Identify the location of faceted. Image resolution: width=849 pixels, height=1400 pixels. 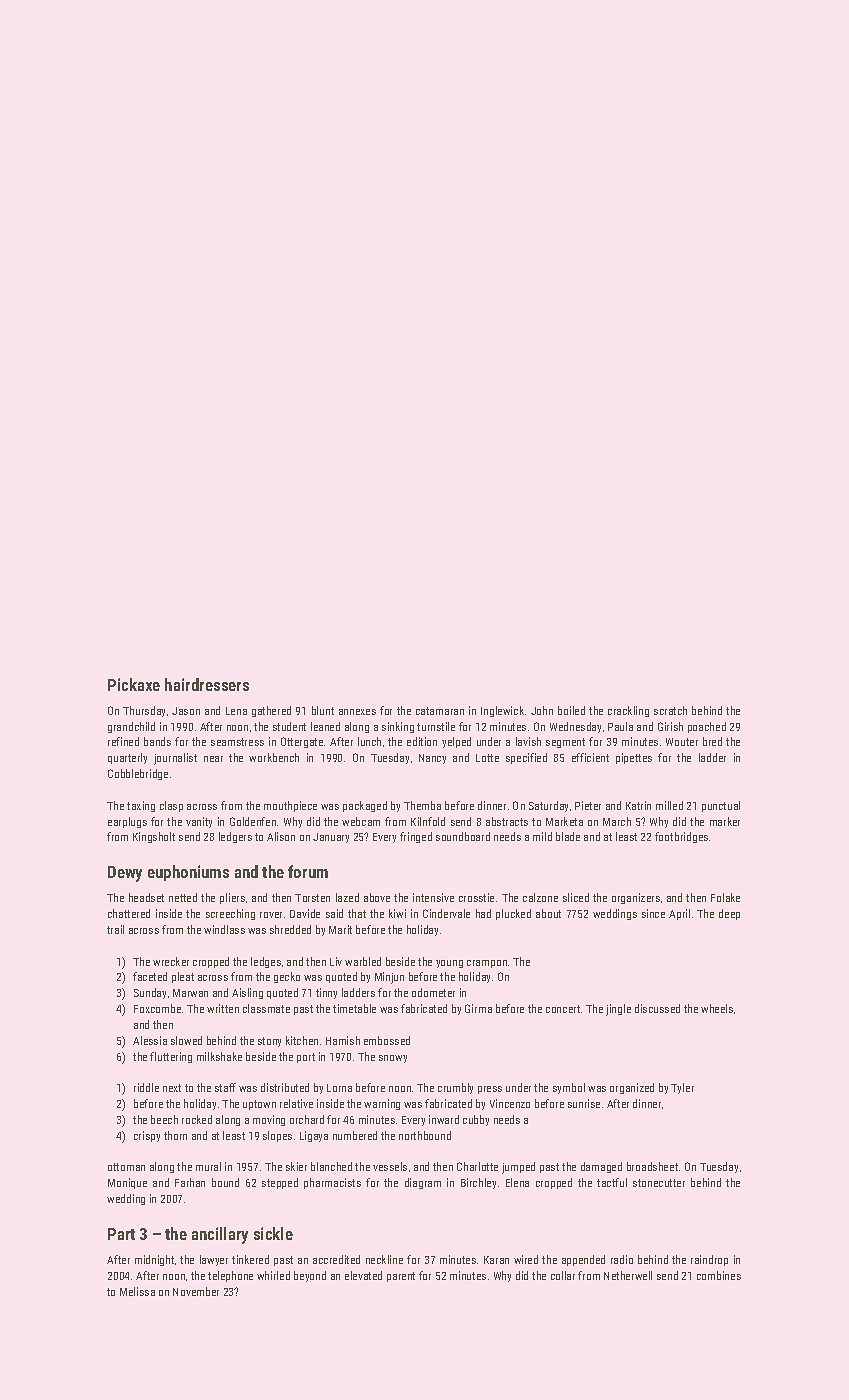
(150, 976).
